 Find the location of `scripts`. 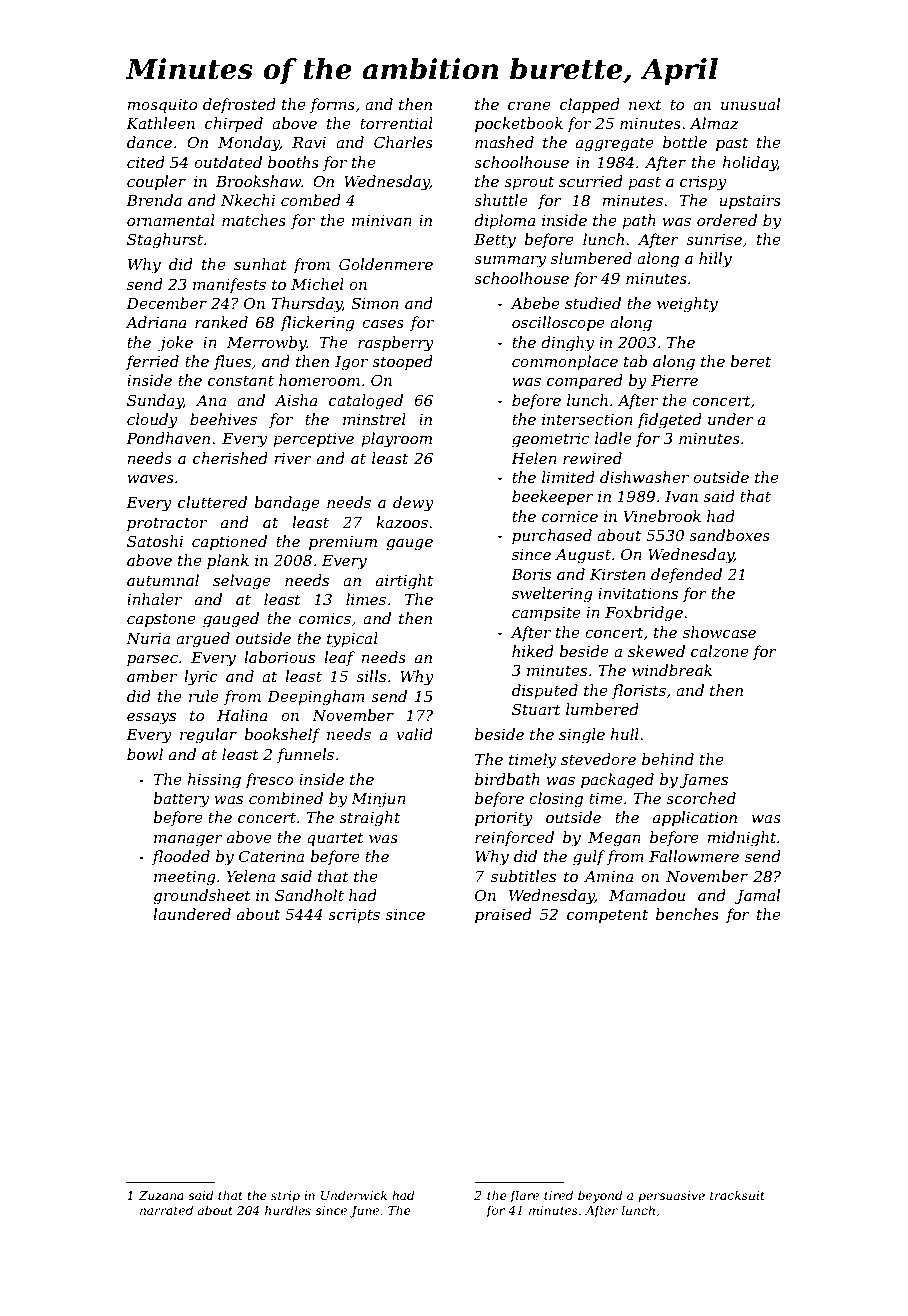

scripts is located at coordinates (354, 916).
